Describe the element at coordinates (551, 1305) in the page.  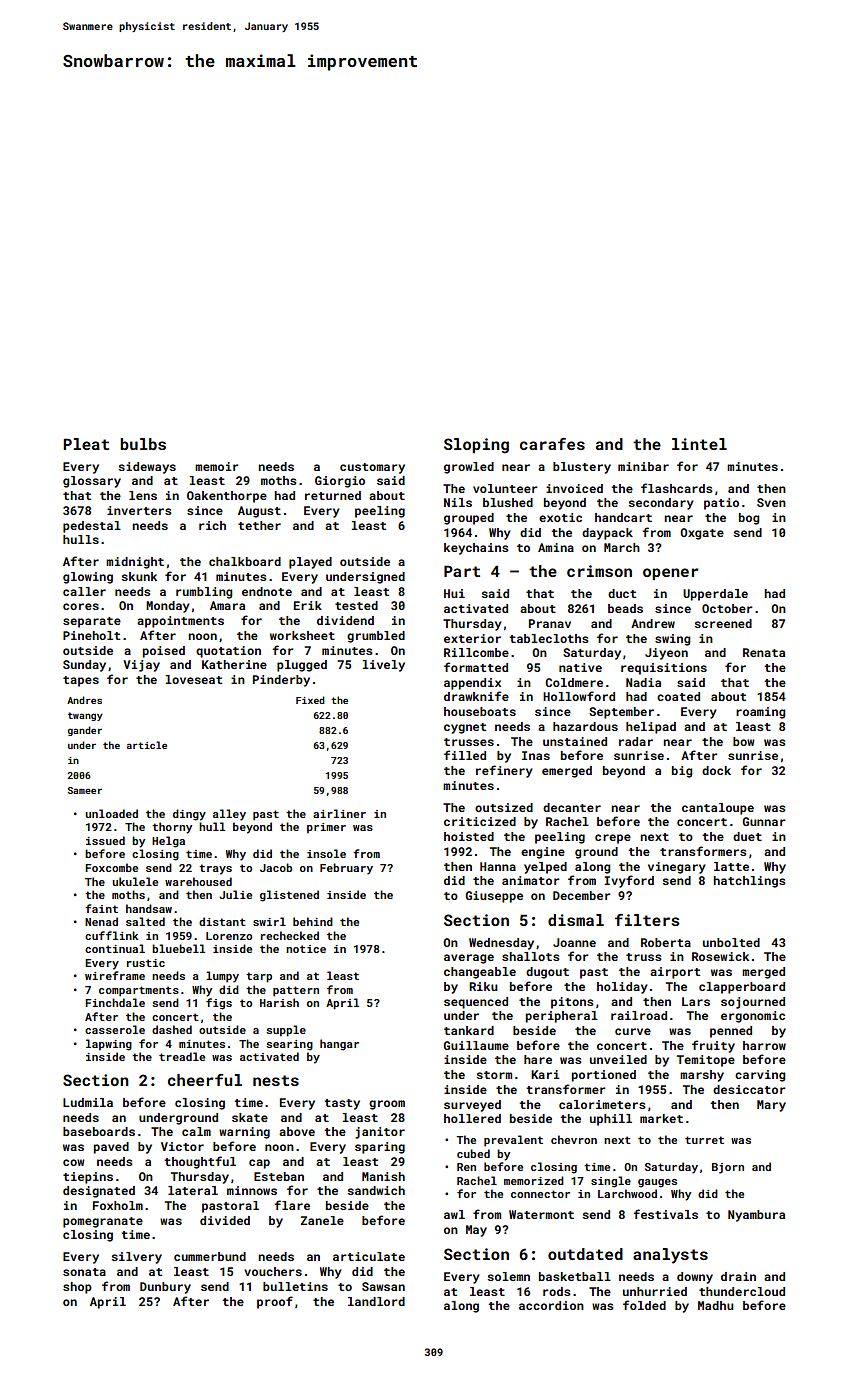
I see `accordion` at that location.
